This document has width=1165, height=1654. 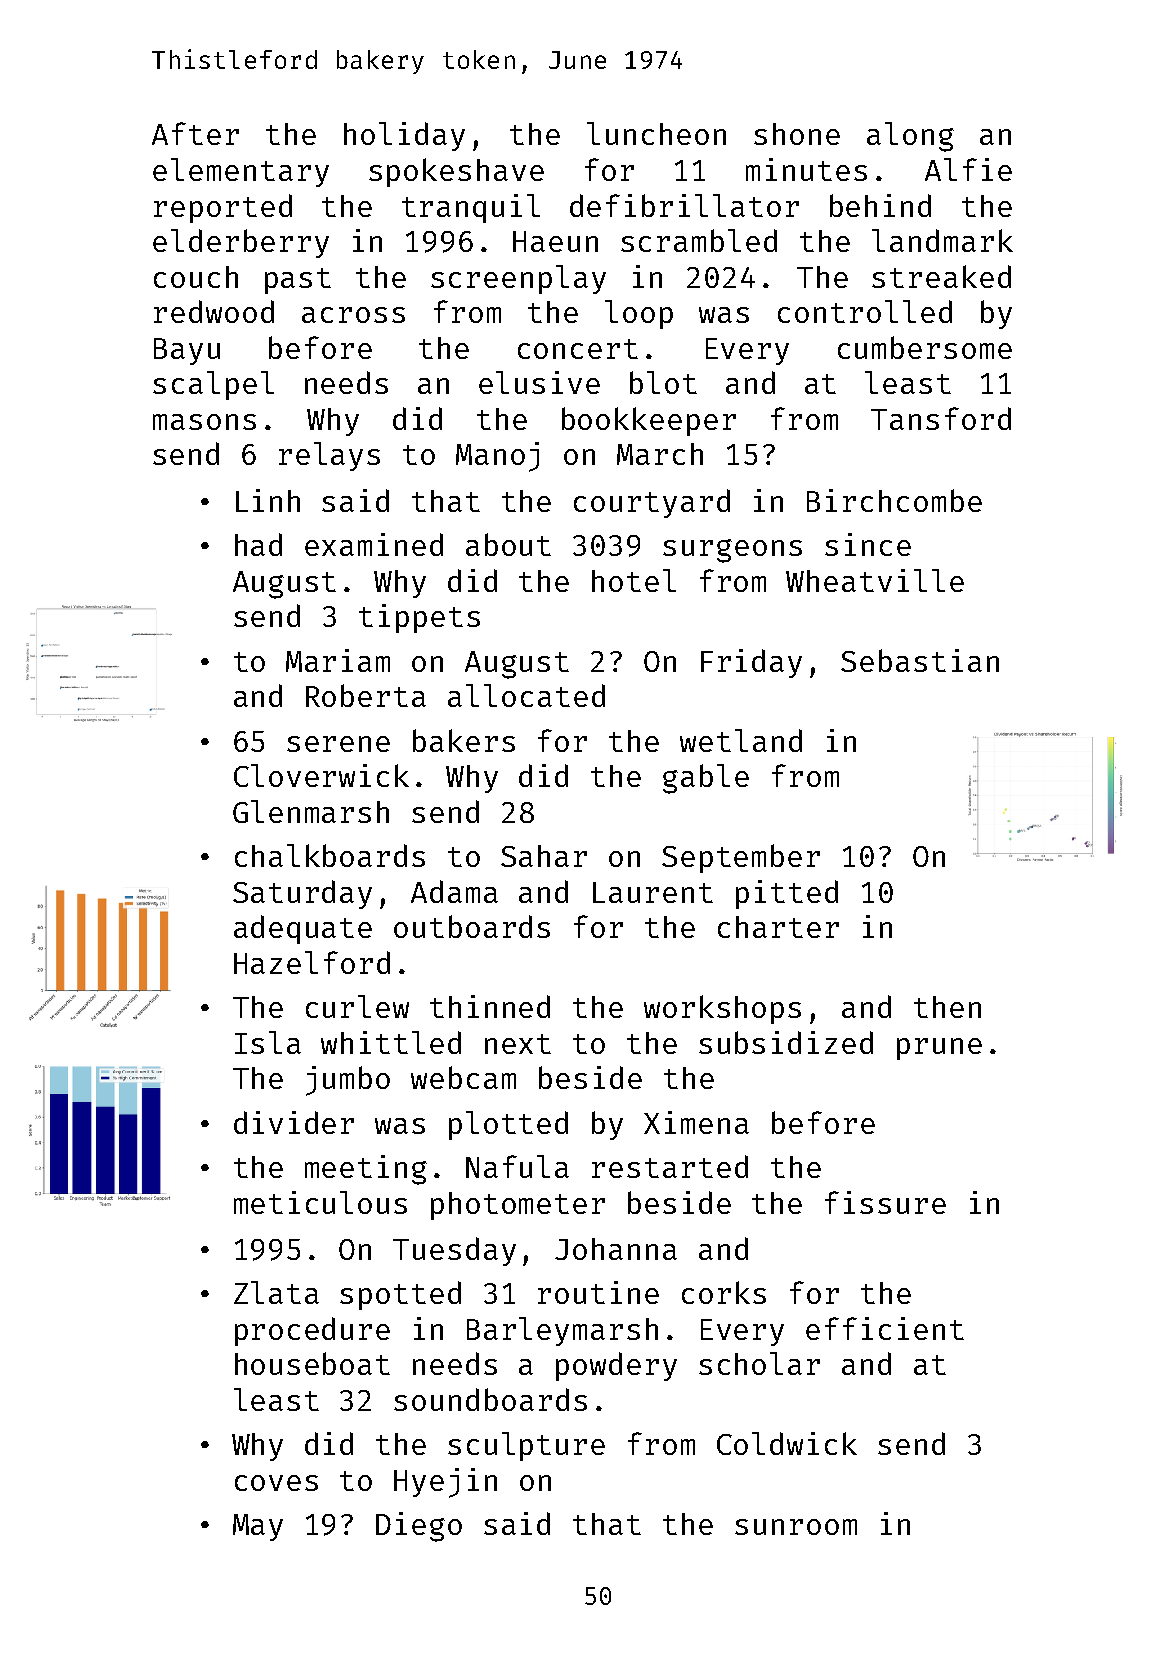 I want to click on meeting, so click(x=366, y=1170).
